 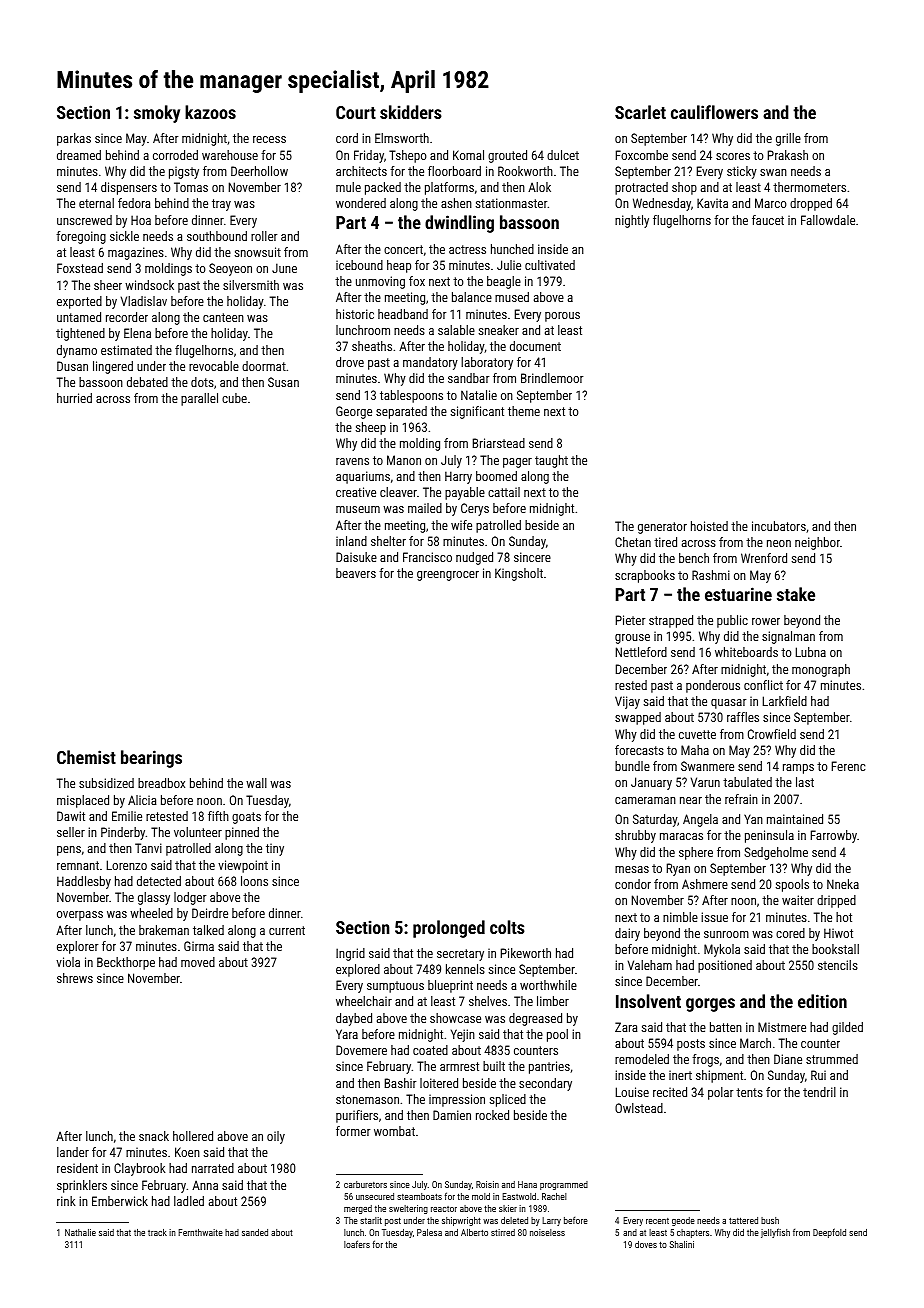 What do you see at coordinates (356, 573) in the screenshot?
I see `beavers` at bounding box center [356, 573].
